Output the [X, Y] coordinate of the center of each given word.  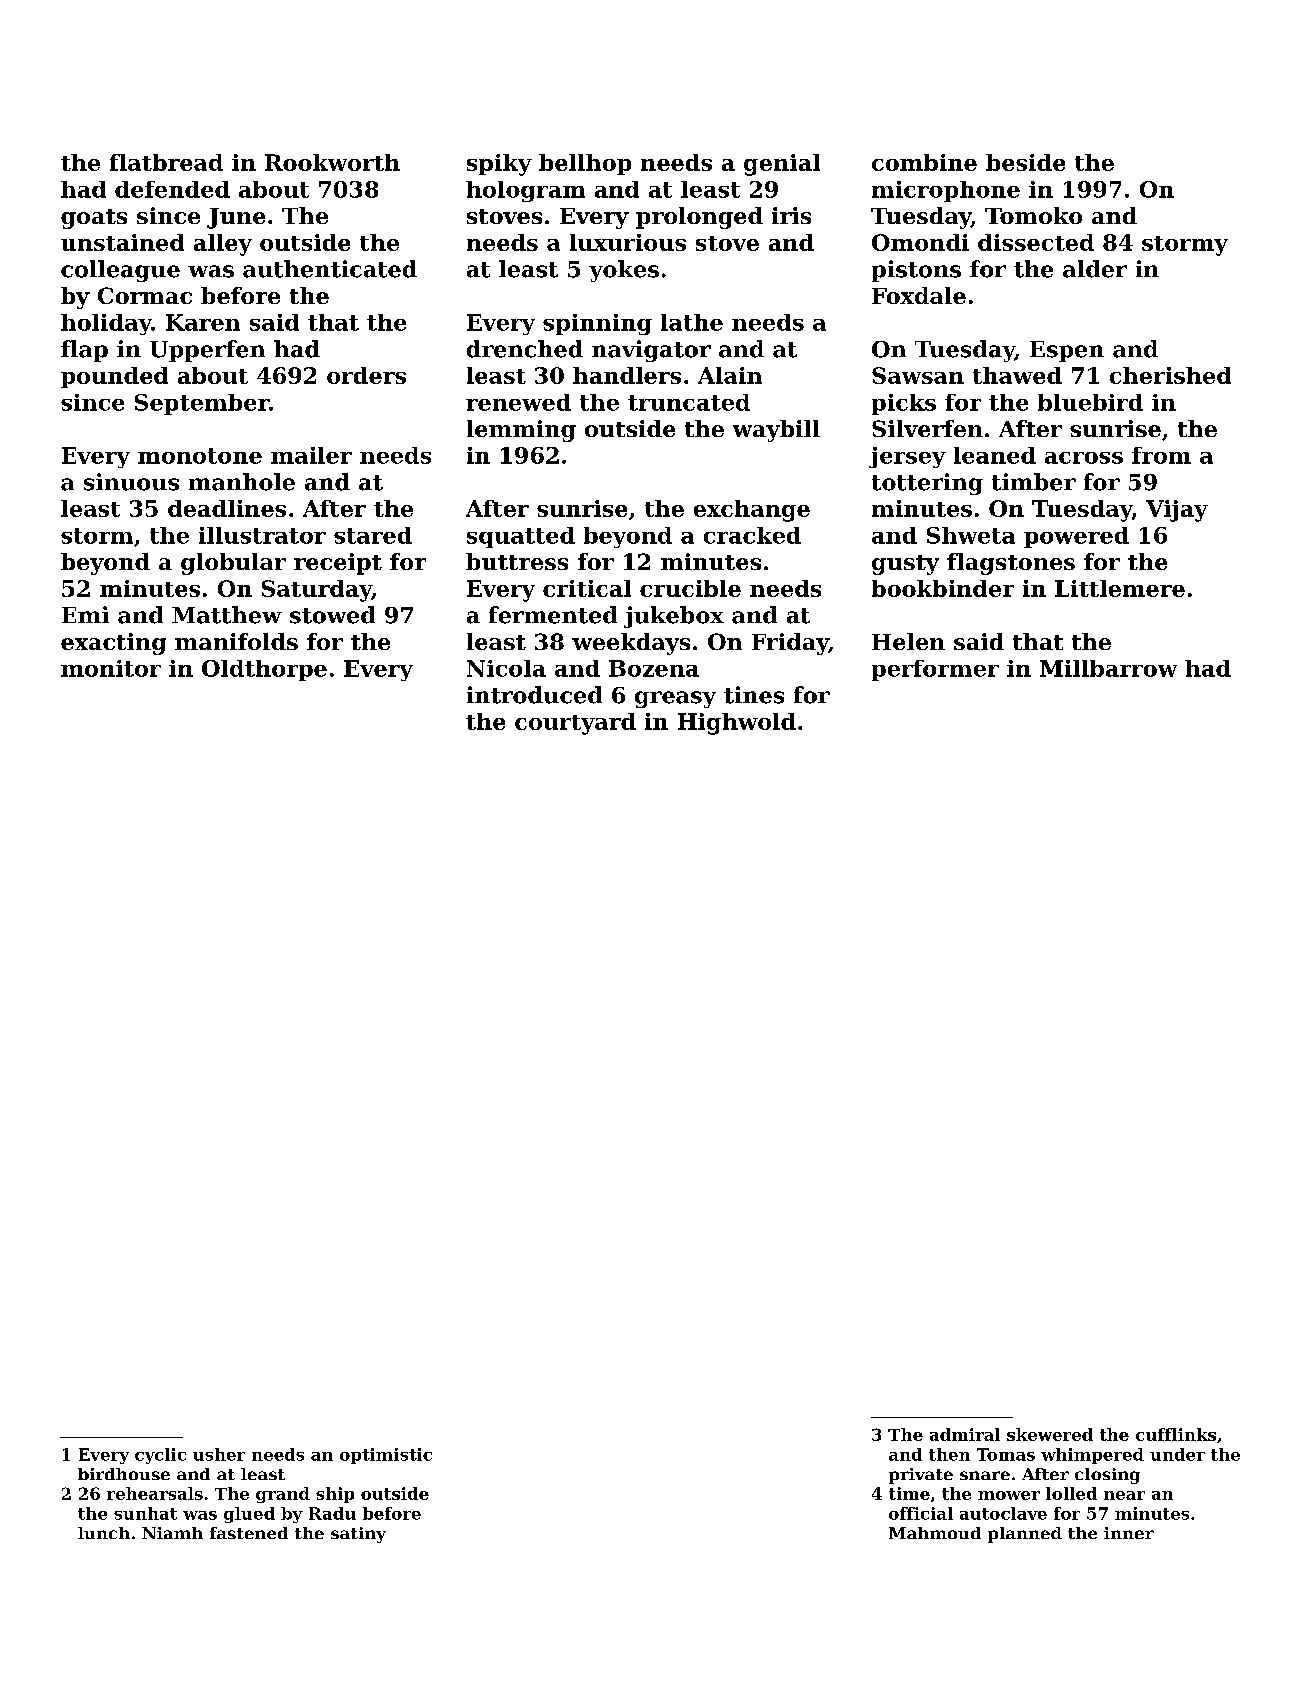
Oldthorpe [264, 670]
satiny [358, 1535]
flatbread [166, 162]
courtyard [575, 724]
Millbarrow [1108, 668]
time [909, 1493]
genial [782, 165]
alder [1095, 269]
